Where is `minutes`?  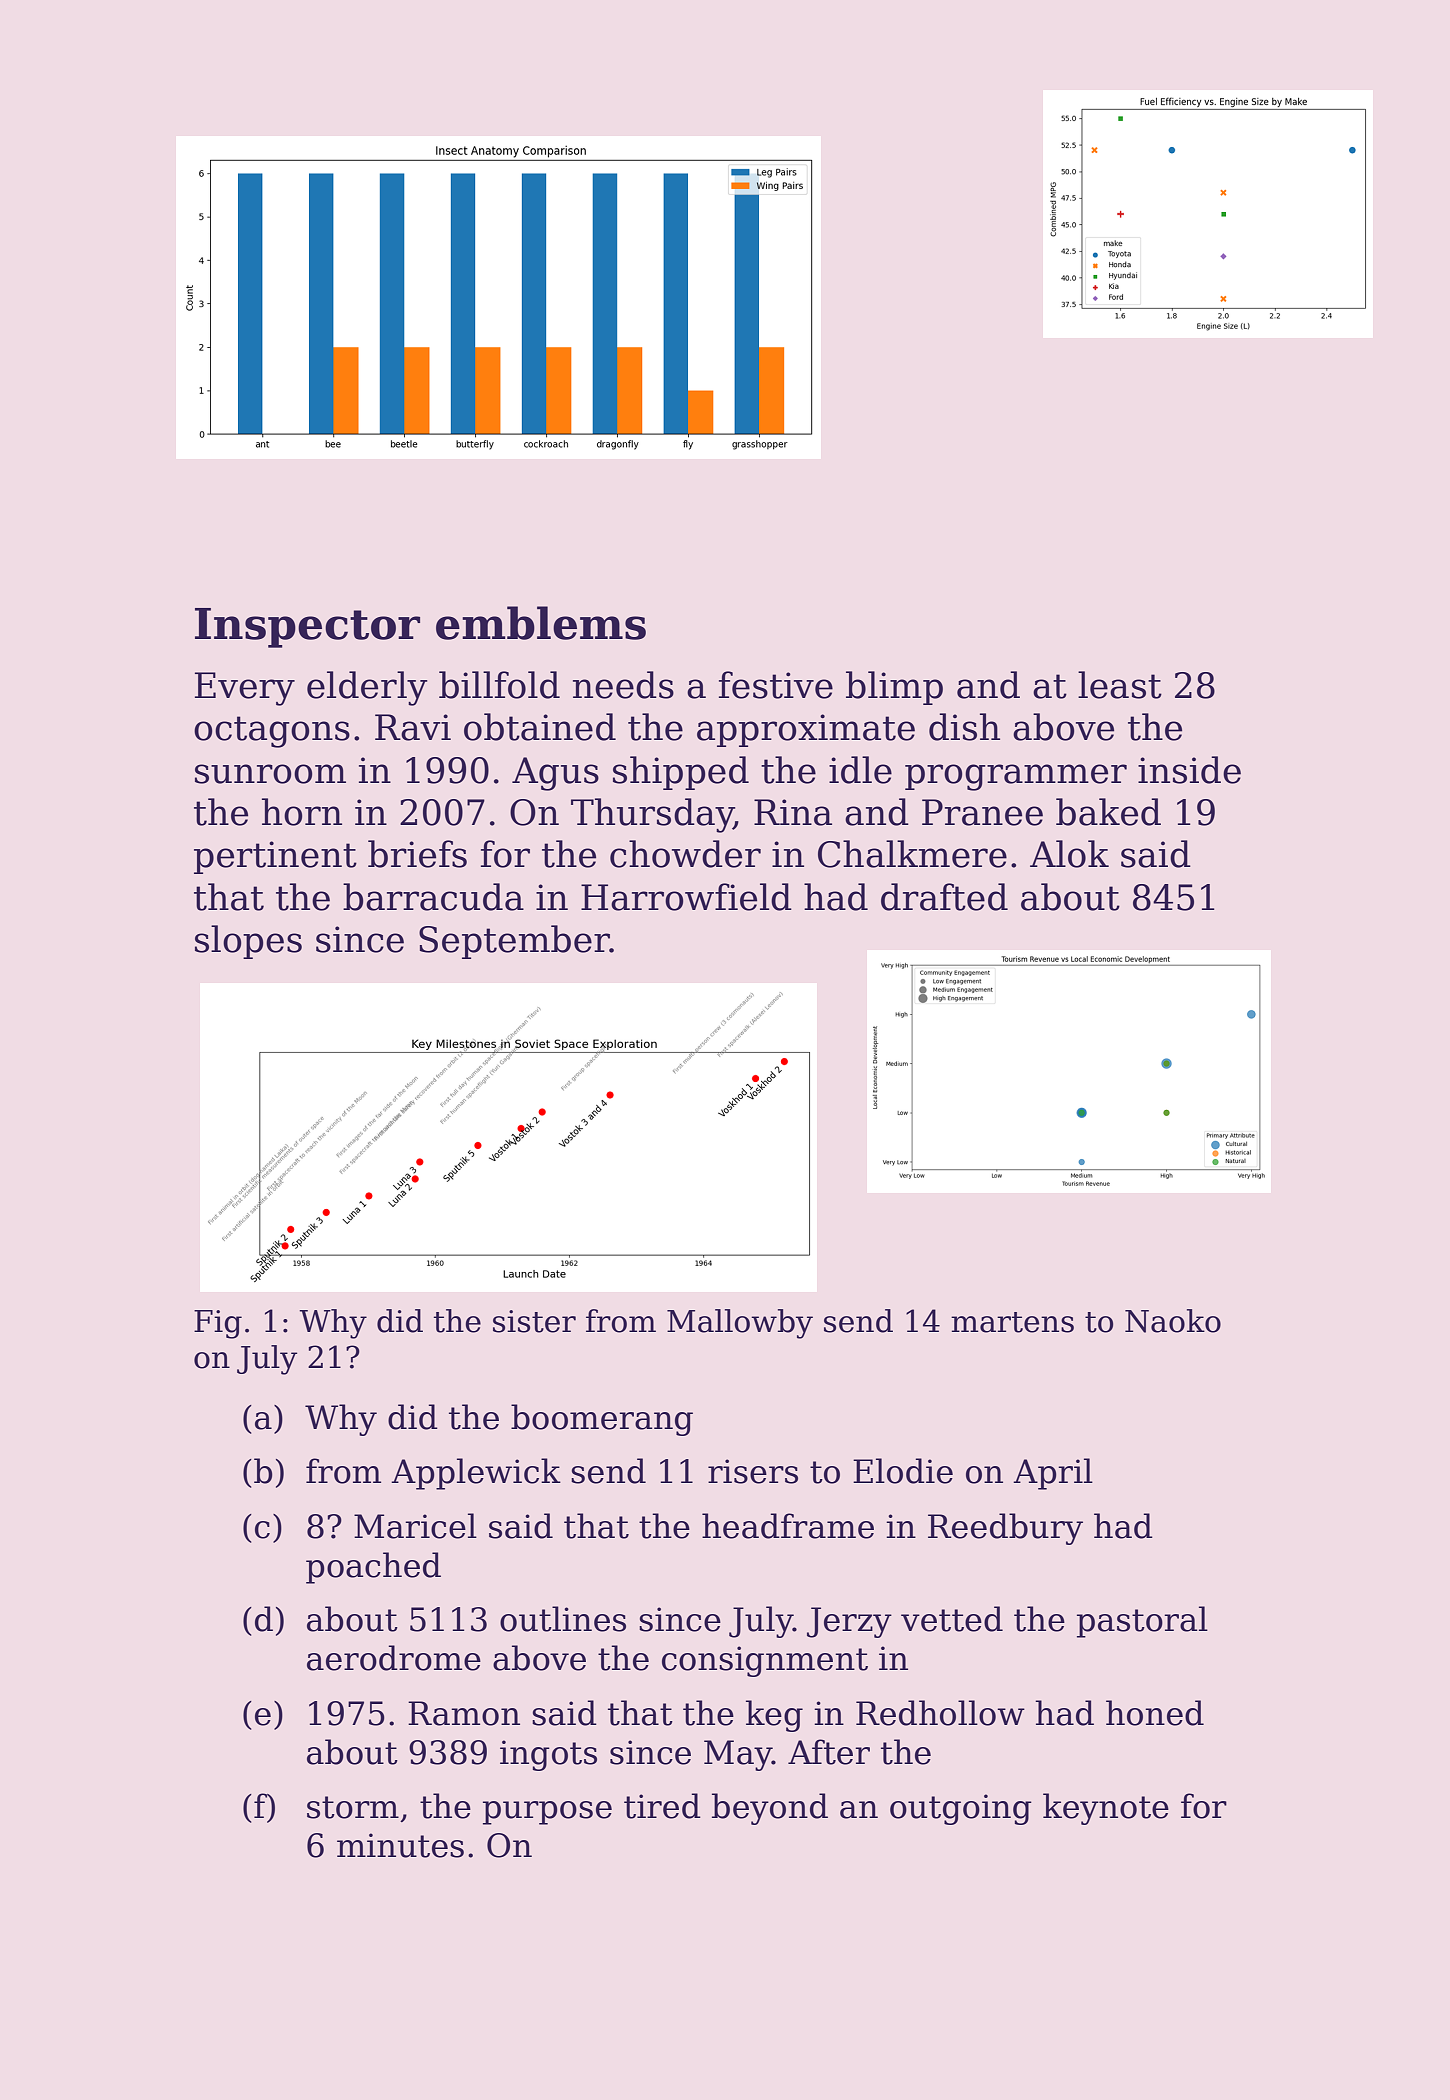 minutes is located at coordinates (400, 1845).
